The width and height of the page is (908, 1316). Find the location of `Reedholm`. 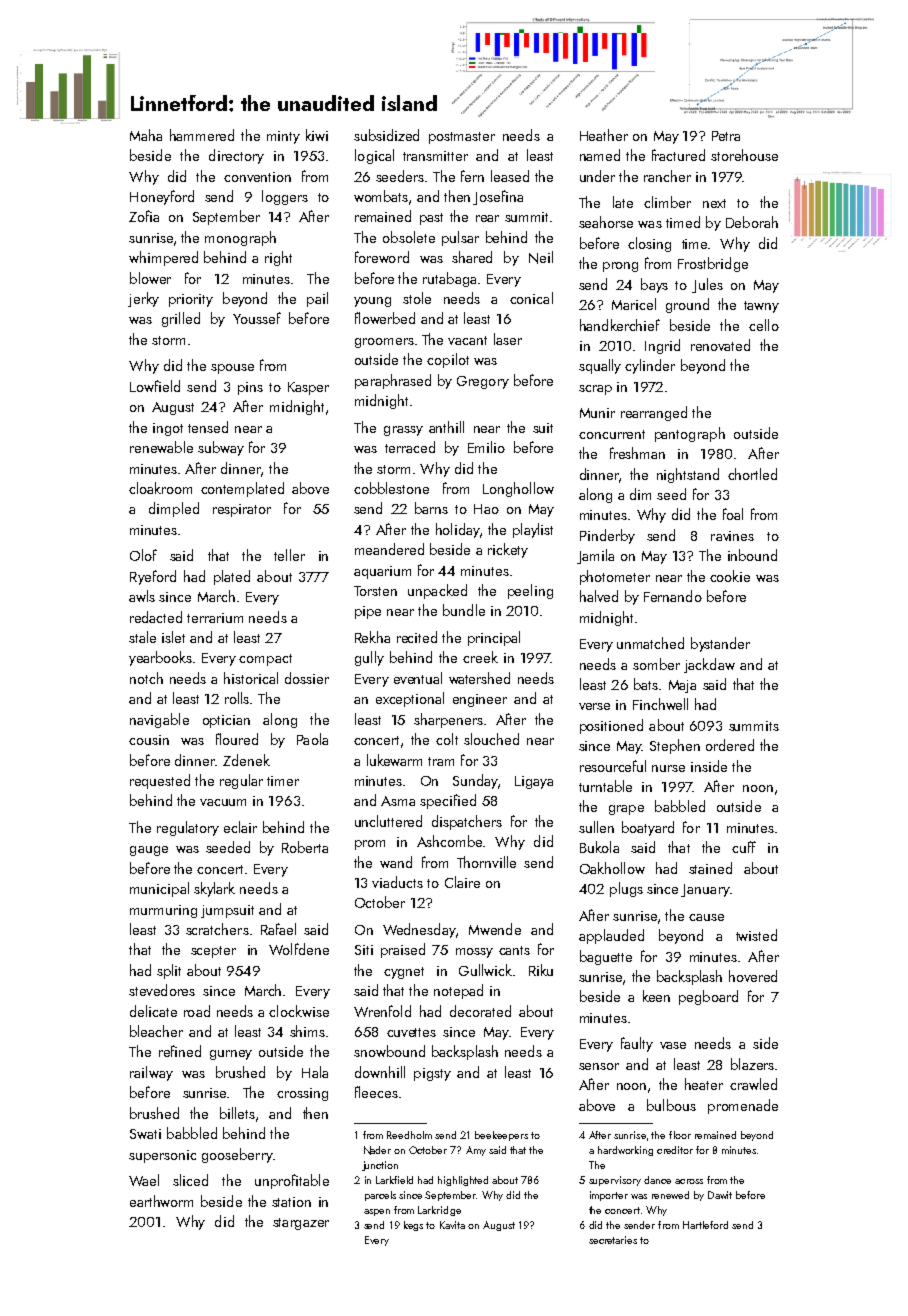

Reedholm is located at coordinates (409, 1135).
